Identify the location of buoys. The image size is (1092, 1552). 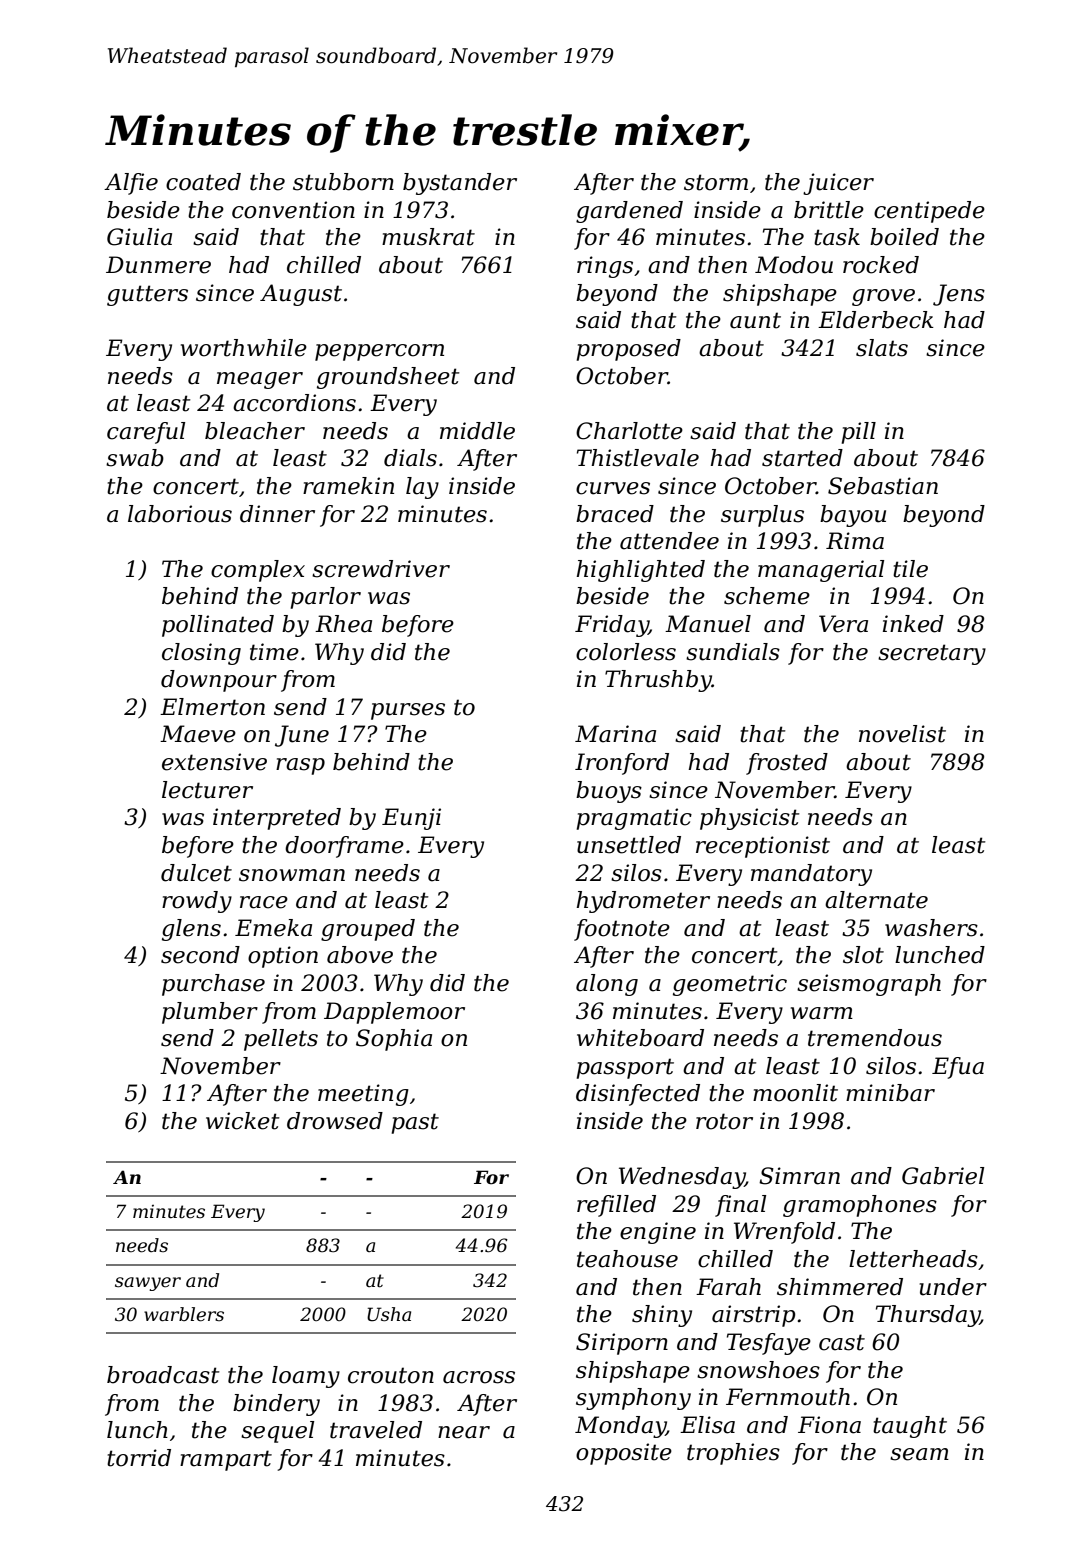
(609, 792).
